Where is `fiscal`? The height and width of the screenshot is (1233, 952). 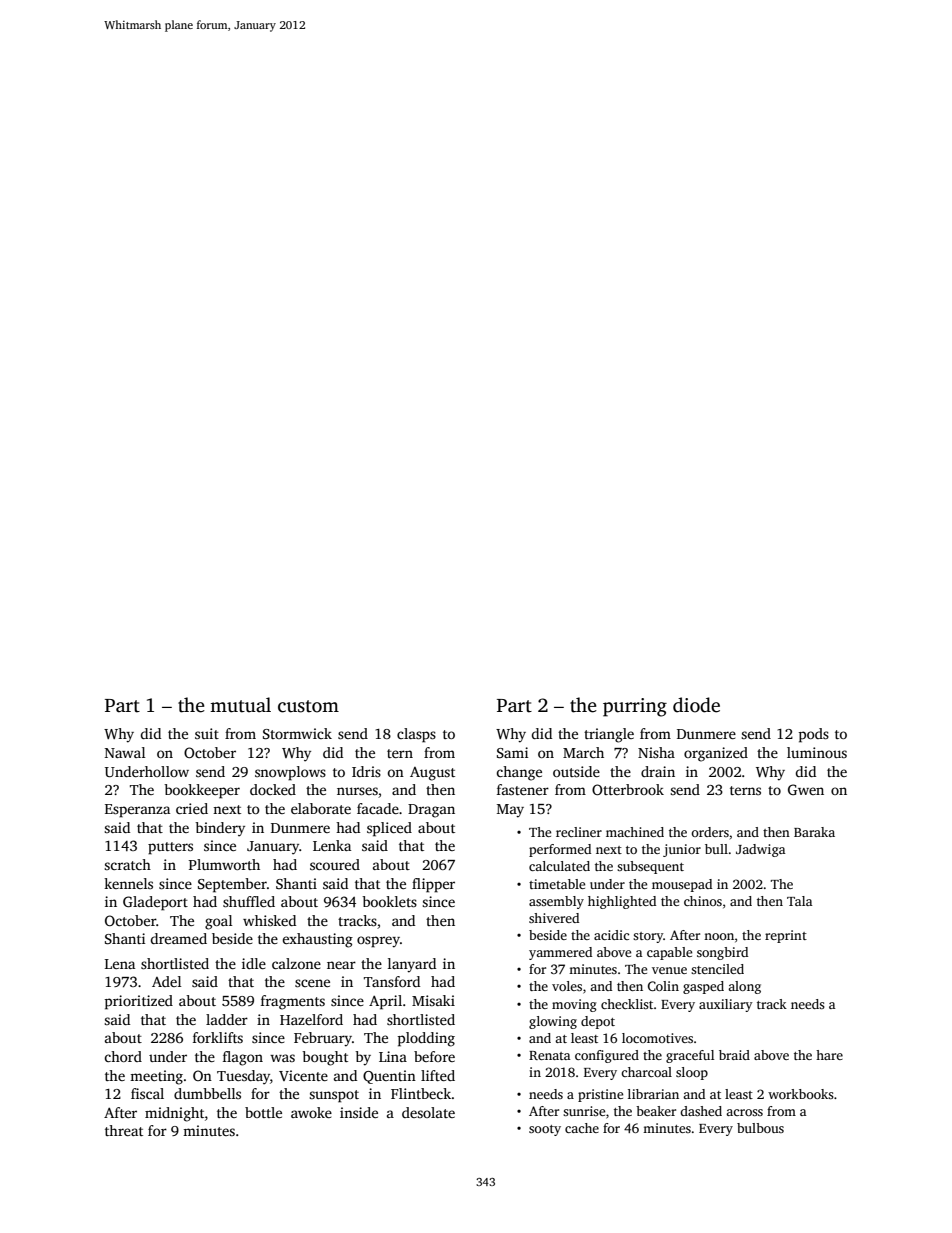
fiscal is located at coordinates (147, 1093).
